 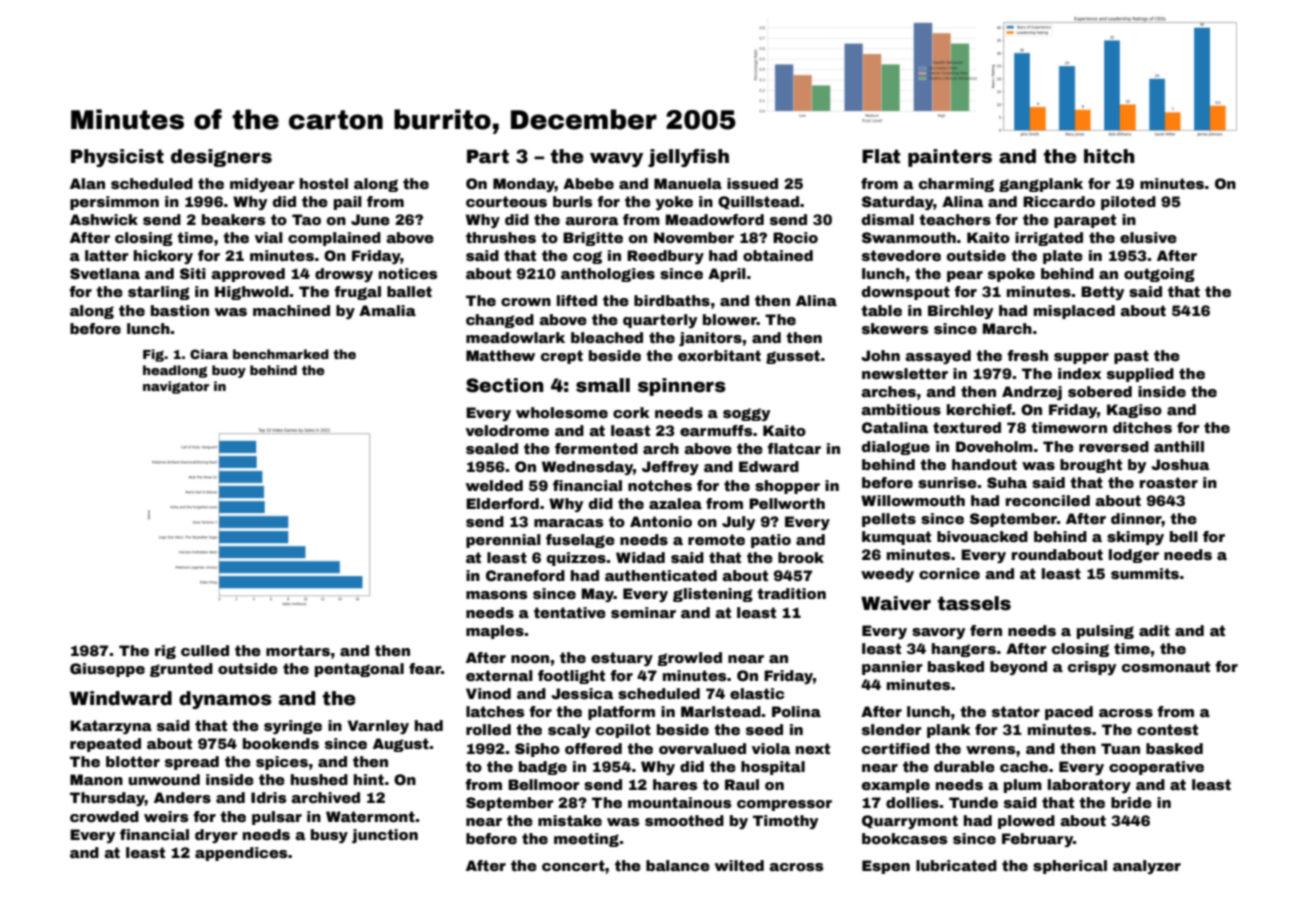 What do you see at coordinates (248, 275) in the image?
I see `approved` at bounding box center [248, 275].
